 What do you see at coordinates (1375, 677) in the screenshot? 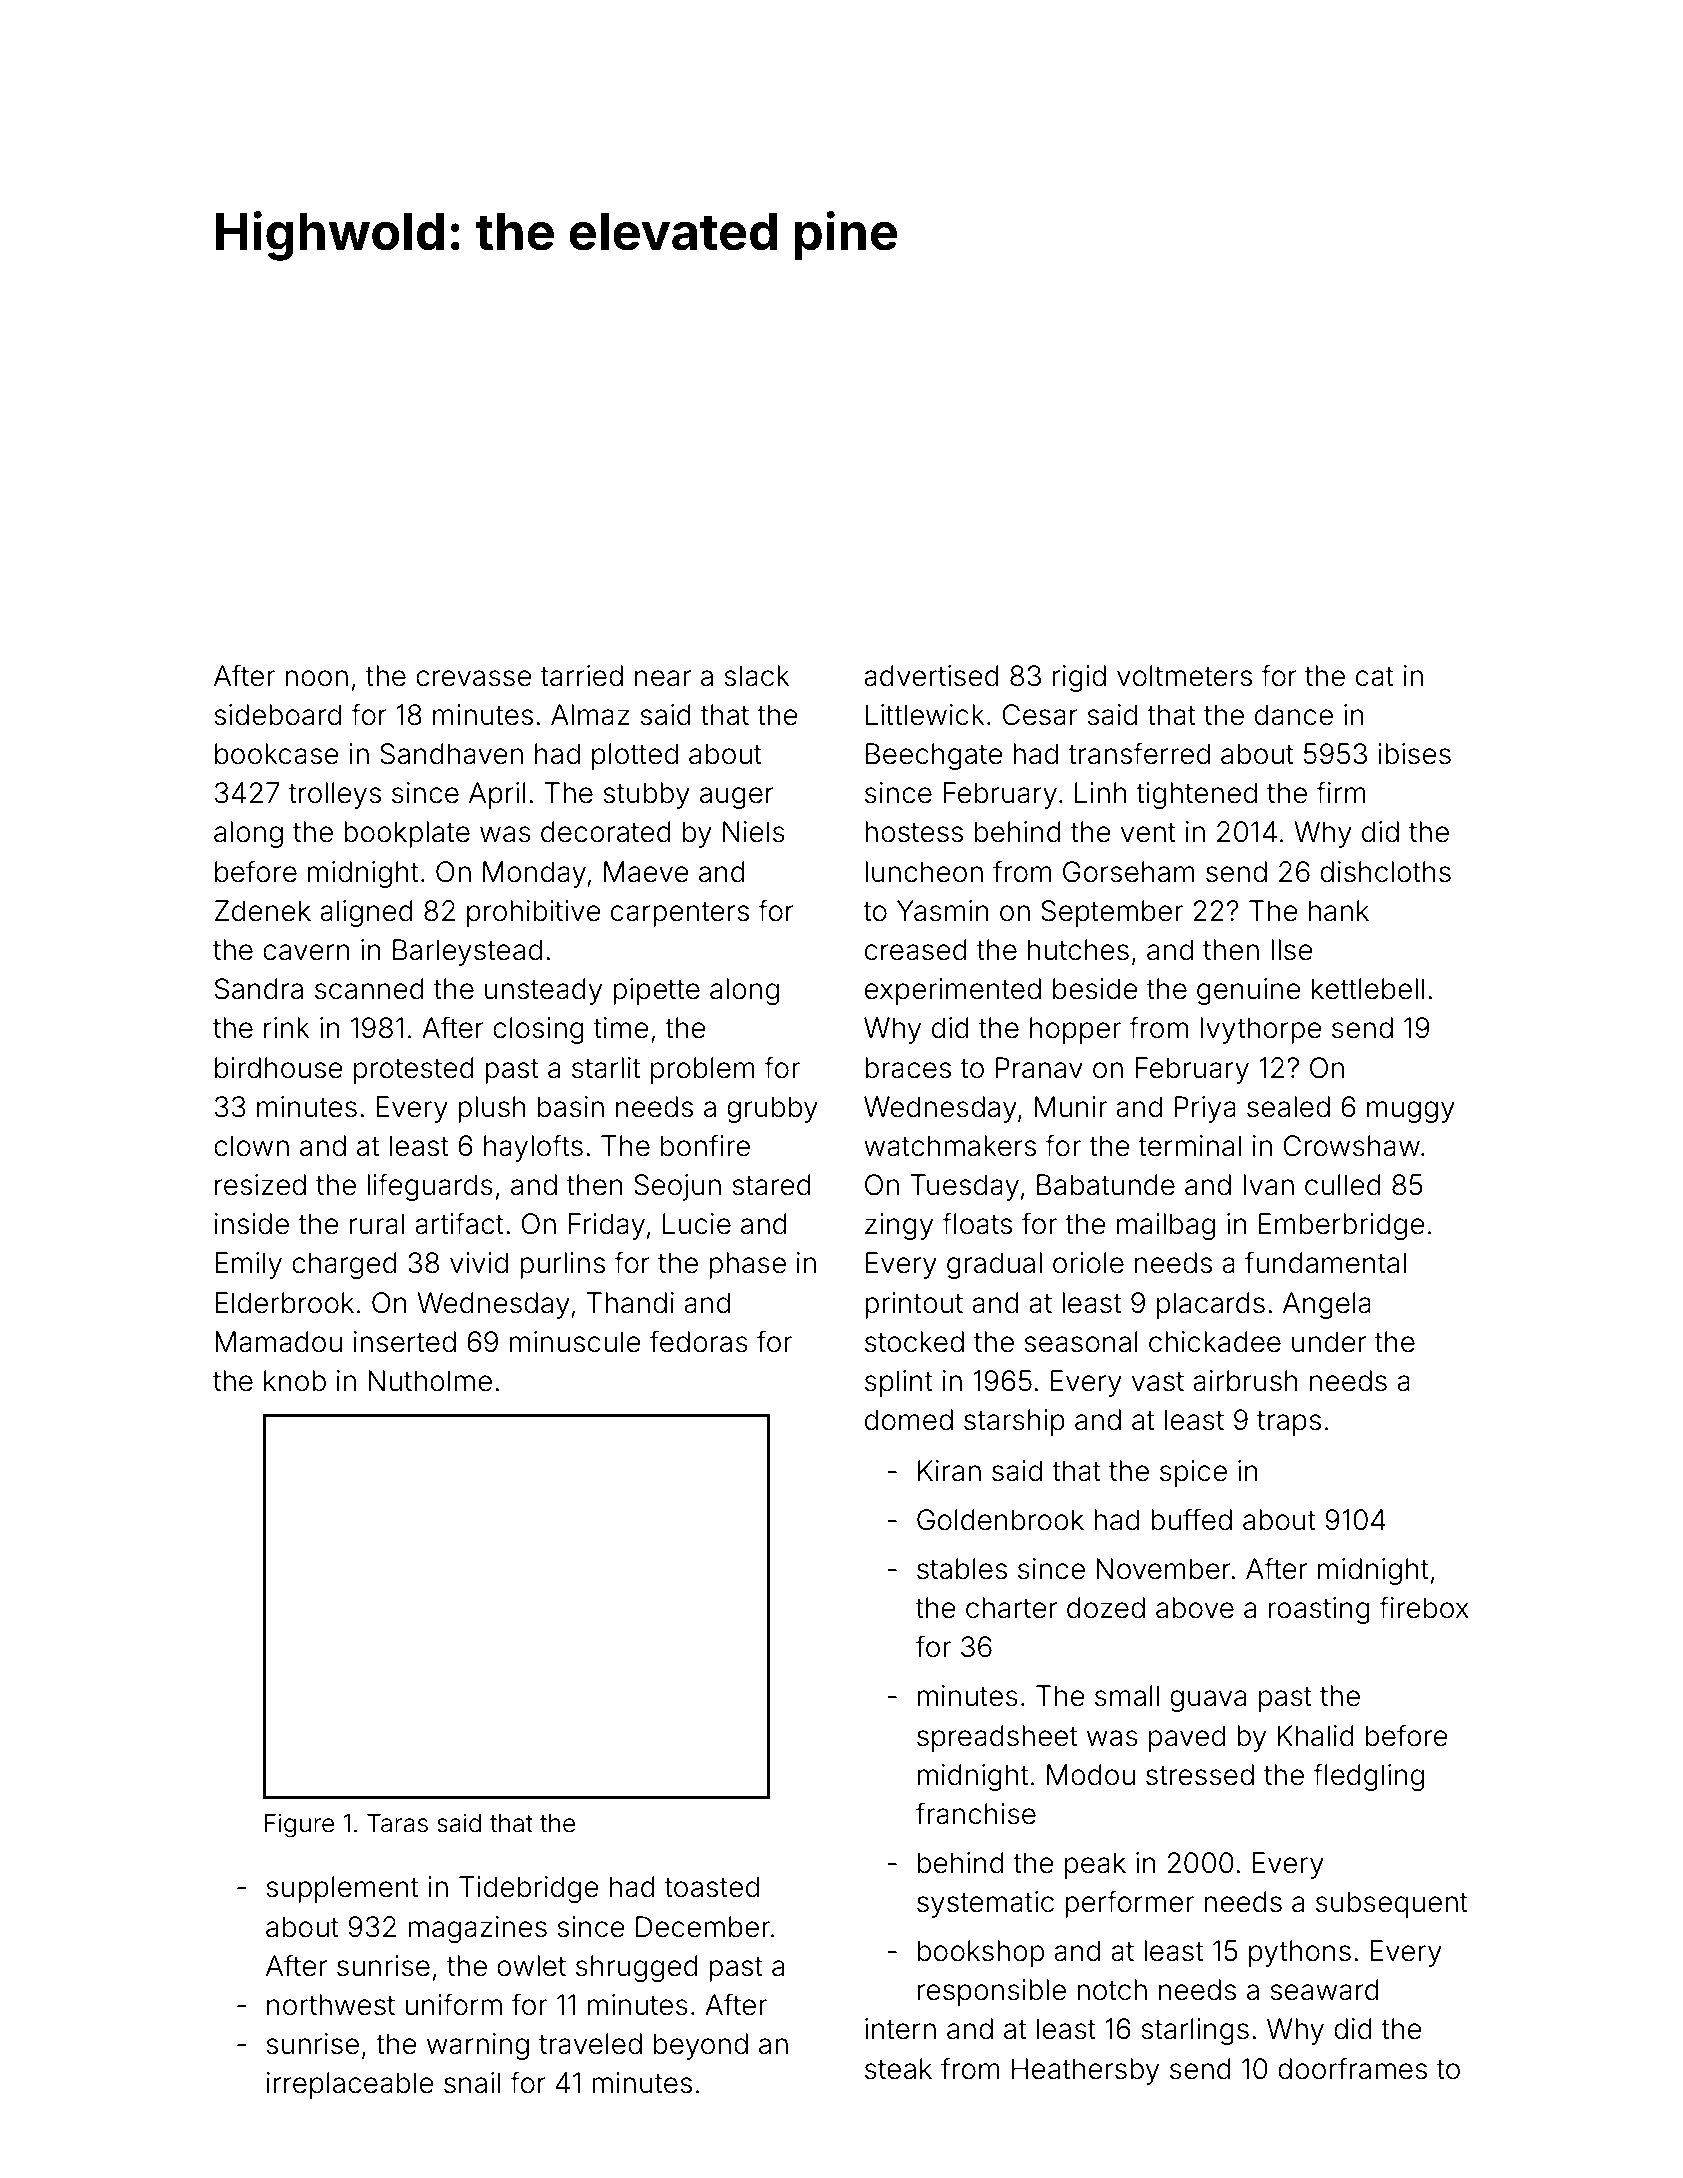
I see `cat` at bounding box center [1375, 677].
